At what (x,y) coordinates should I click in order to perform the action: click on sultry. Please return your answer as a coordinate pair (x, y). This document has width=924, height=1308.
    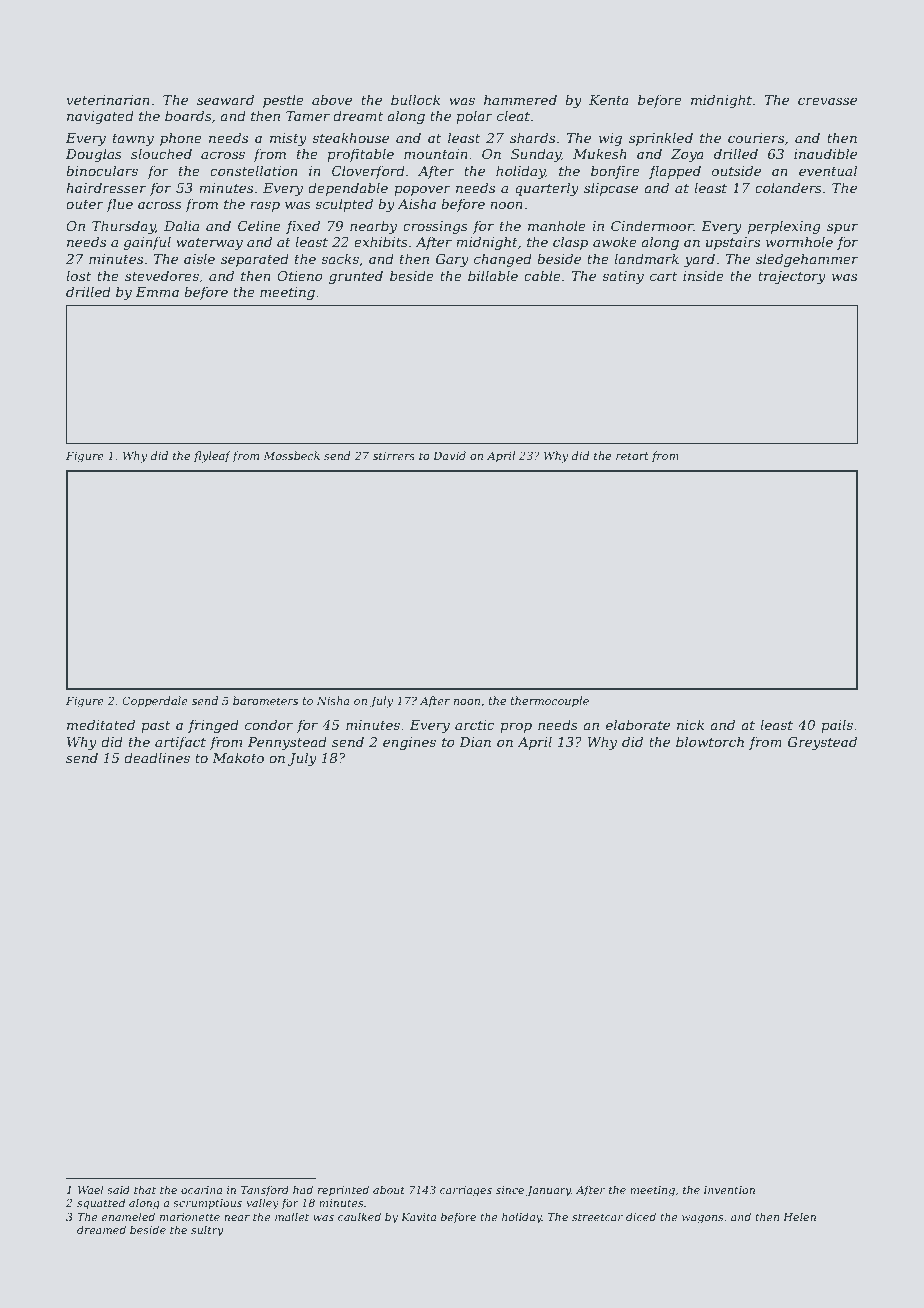
    Looking at the image, I should click on (207, 1231).
